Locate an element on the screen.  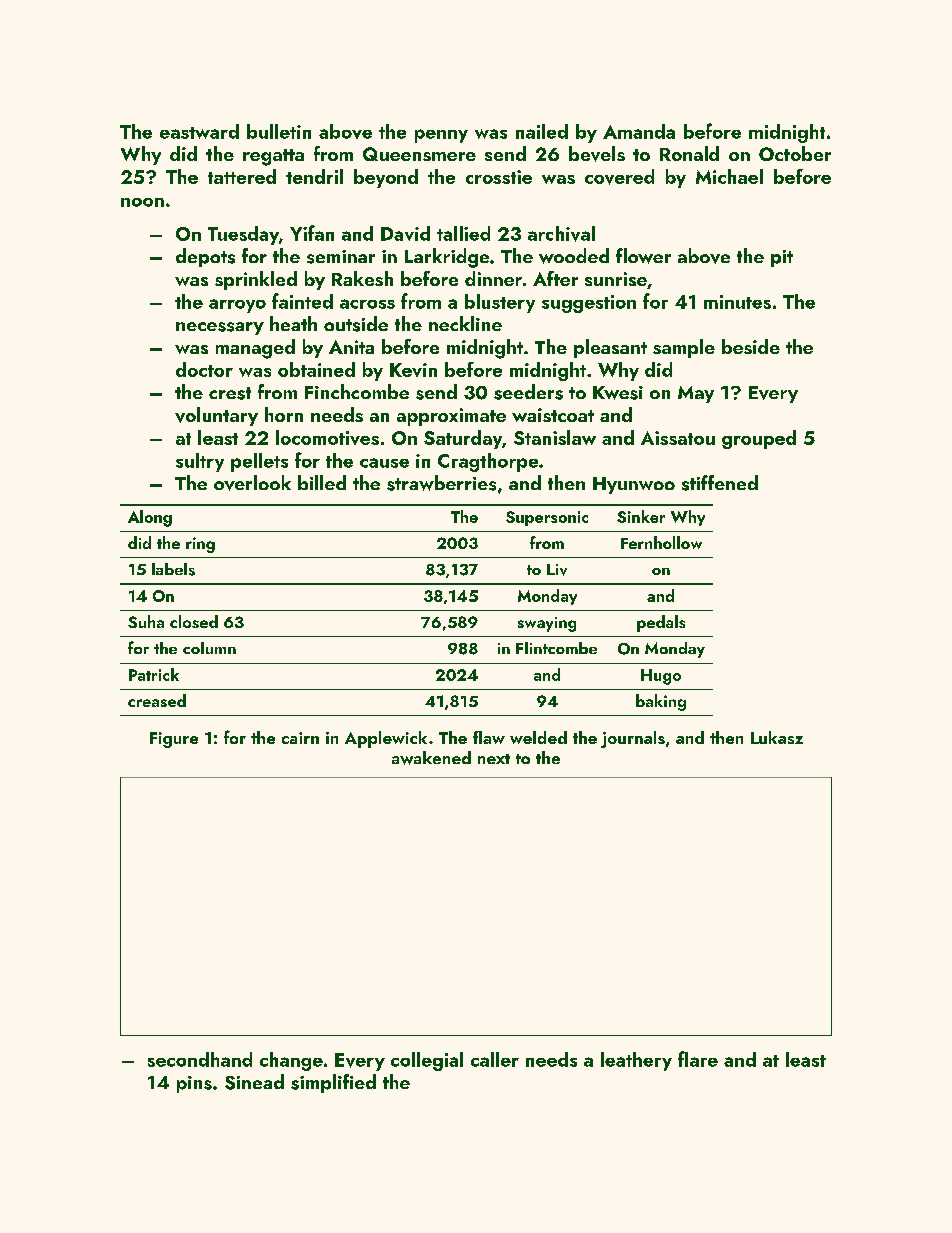
sprinkled is located at coordinates (256, 280).
